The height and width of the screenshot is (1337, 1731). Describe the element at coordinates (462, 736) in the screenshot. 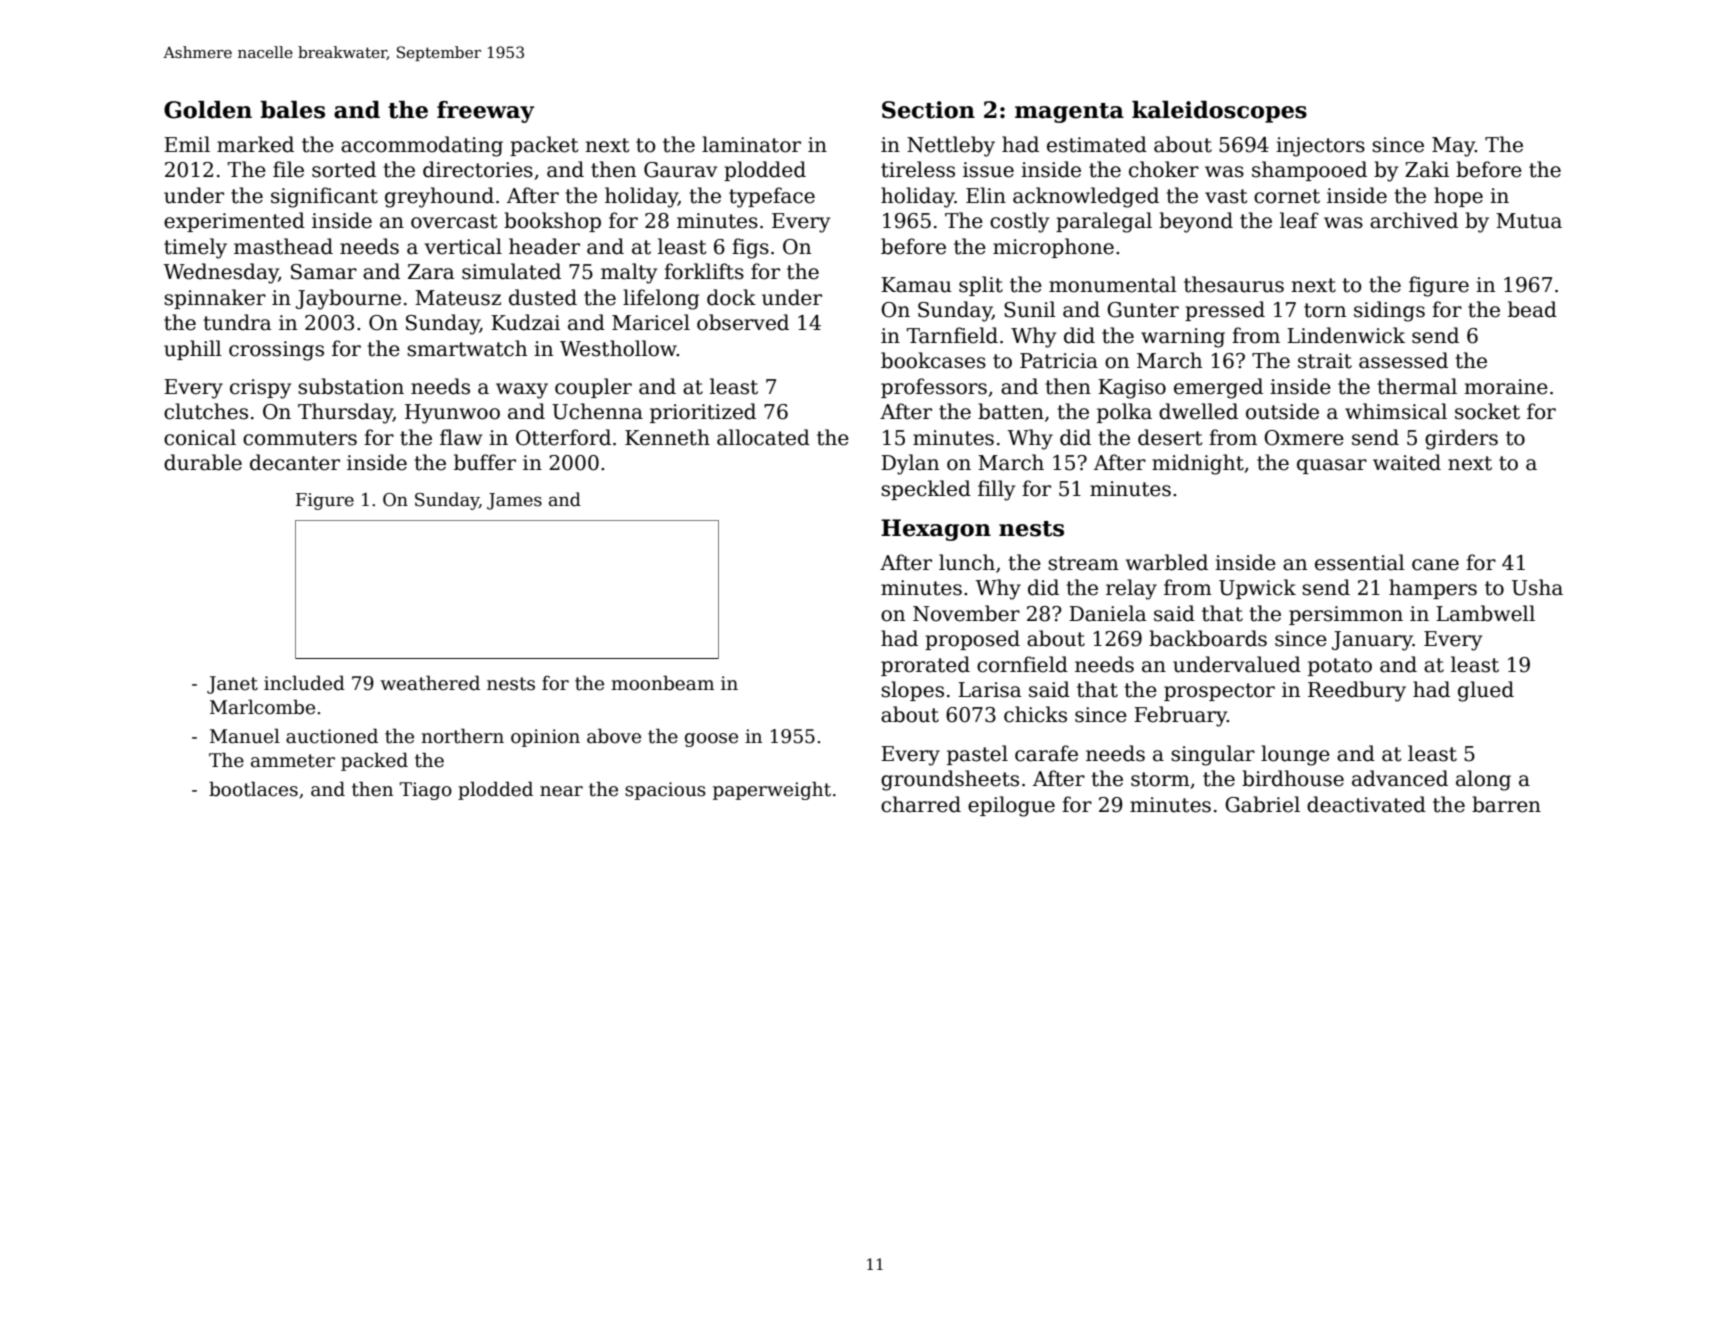

I see `northern` at that location.
